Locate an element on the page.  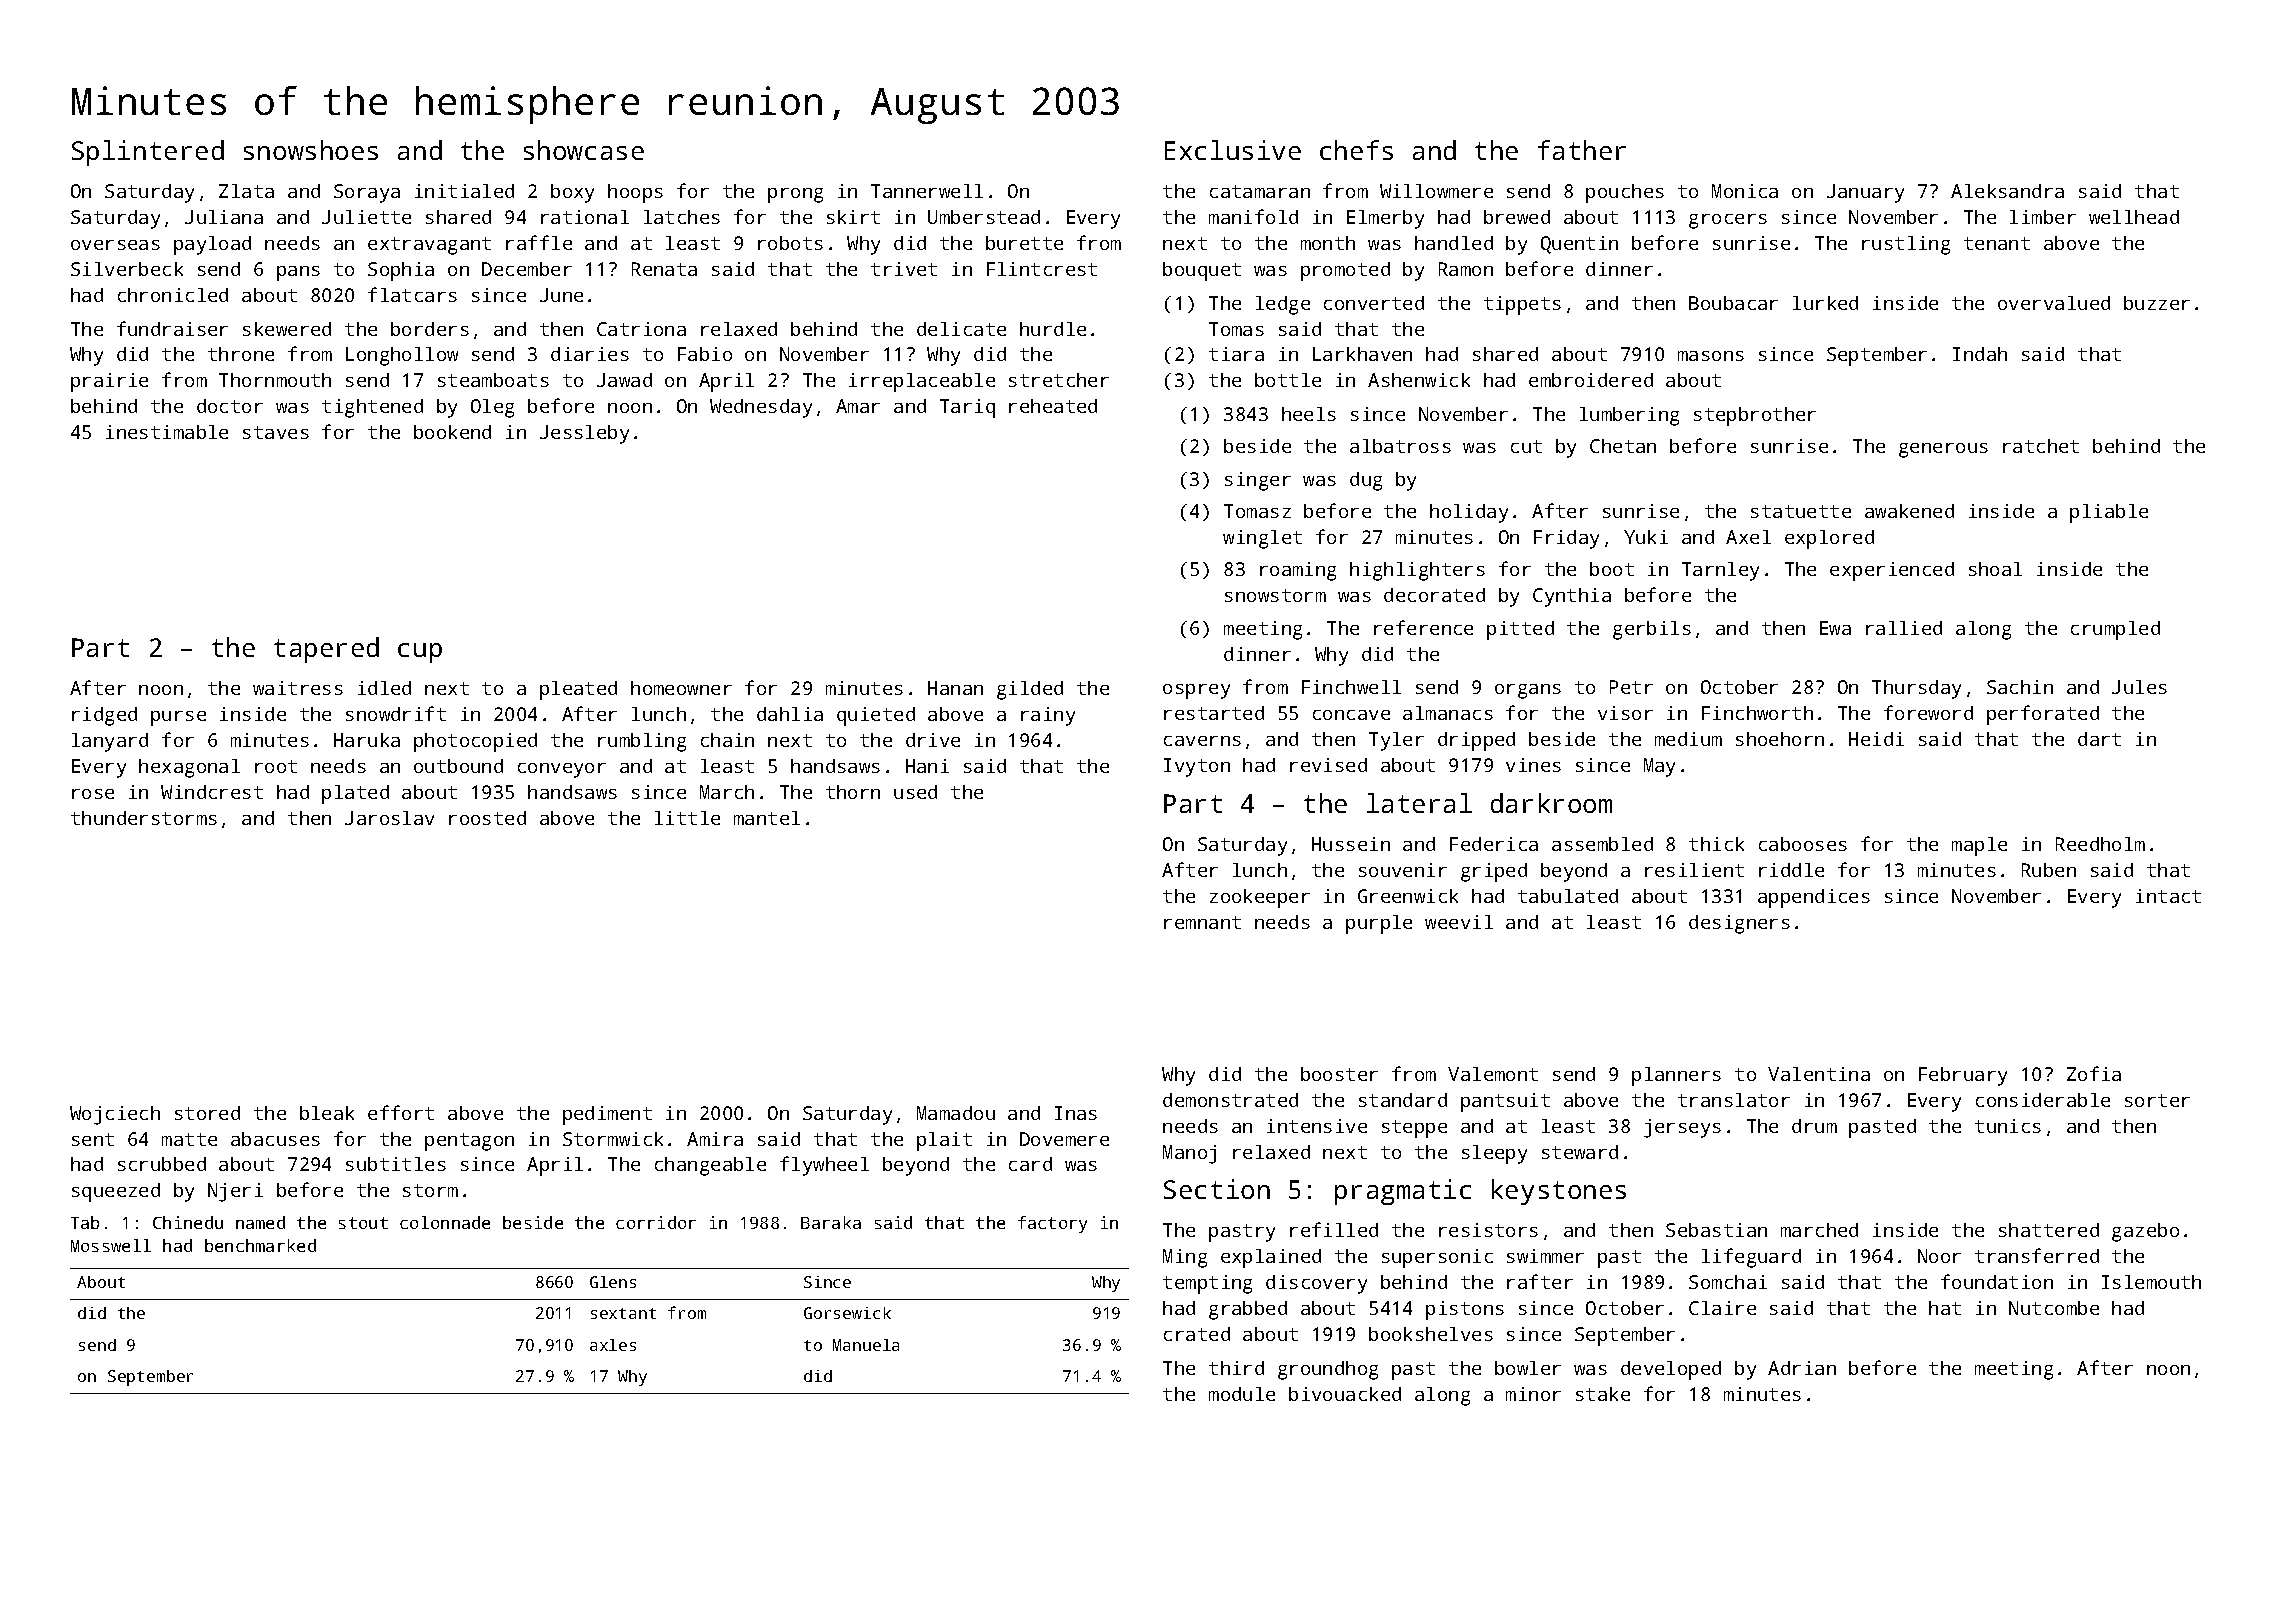
Jaroslav is located at coordinates (389, 818).
